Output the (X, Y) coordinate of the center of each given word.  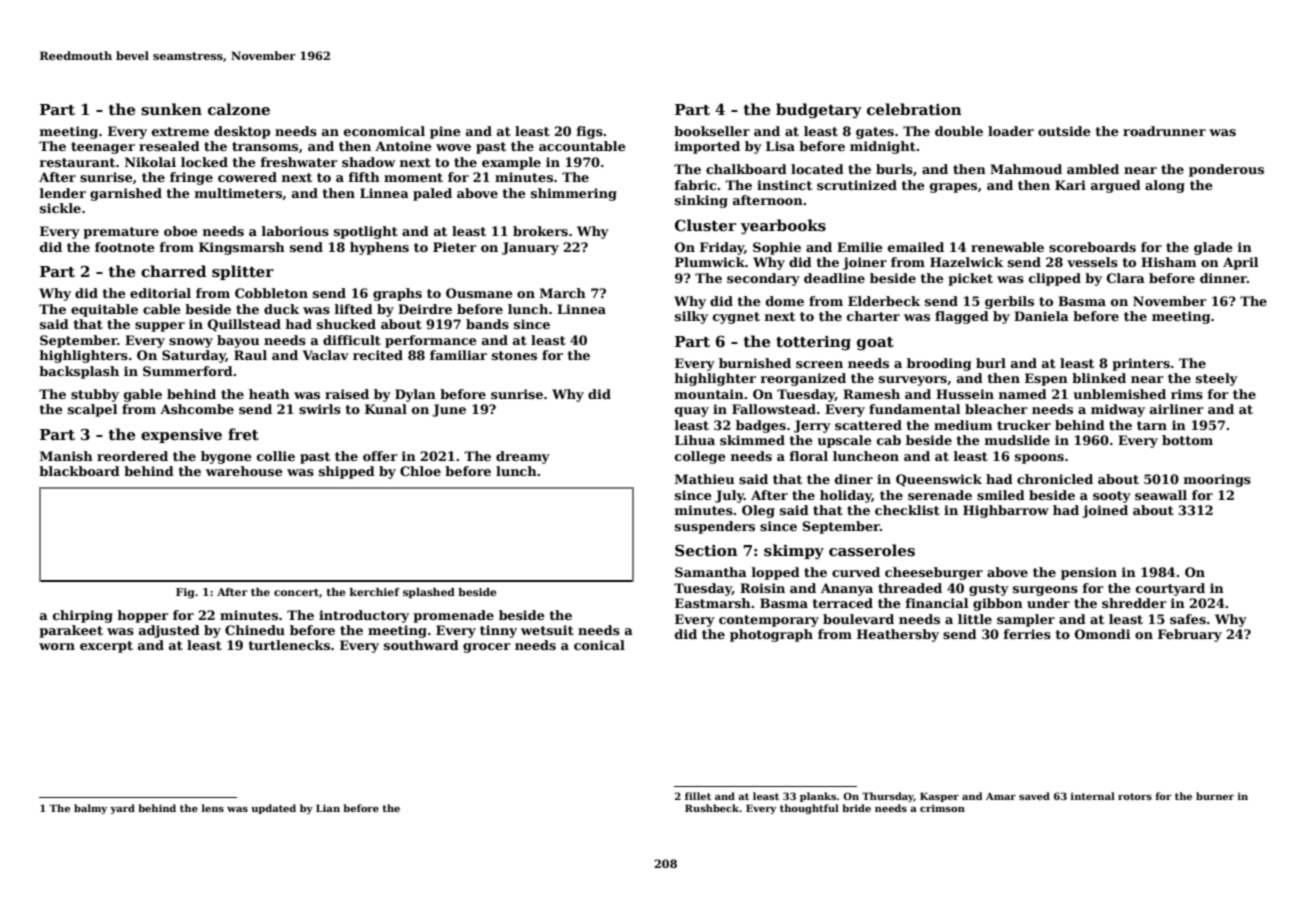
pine (445, 132)
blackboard (79, 471)
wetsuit (547, 630)
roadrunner (1164, 131)
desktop (242, 132)
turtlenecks (289, 645)
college (700, 457)
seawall (1161, 495)
